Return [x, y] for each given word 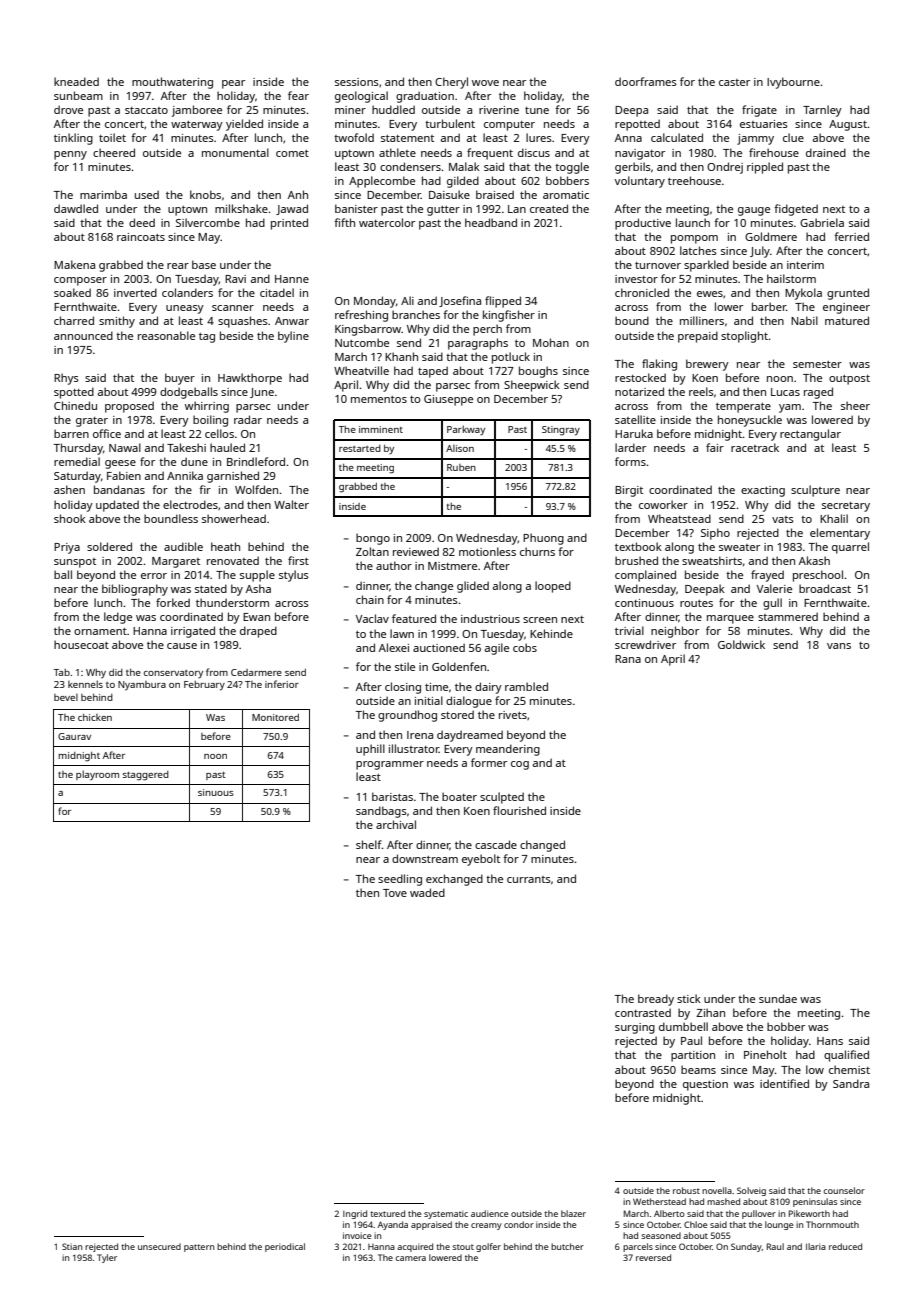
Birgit [629, 491]
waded [427, 892]
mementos [379, 399]
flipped [503, 302]
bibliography [135, 590]
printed [289, 224]
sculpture [815, 491]
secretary [846, 507]
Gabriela [822, 222]
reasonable [166, 335]
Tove [395, 893]
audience [489, 1213]
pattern [199, 1248]
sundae [778, 998]
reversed [653, 1257]
